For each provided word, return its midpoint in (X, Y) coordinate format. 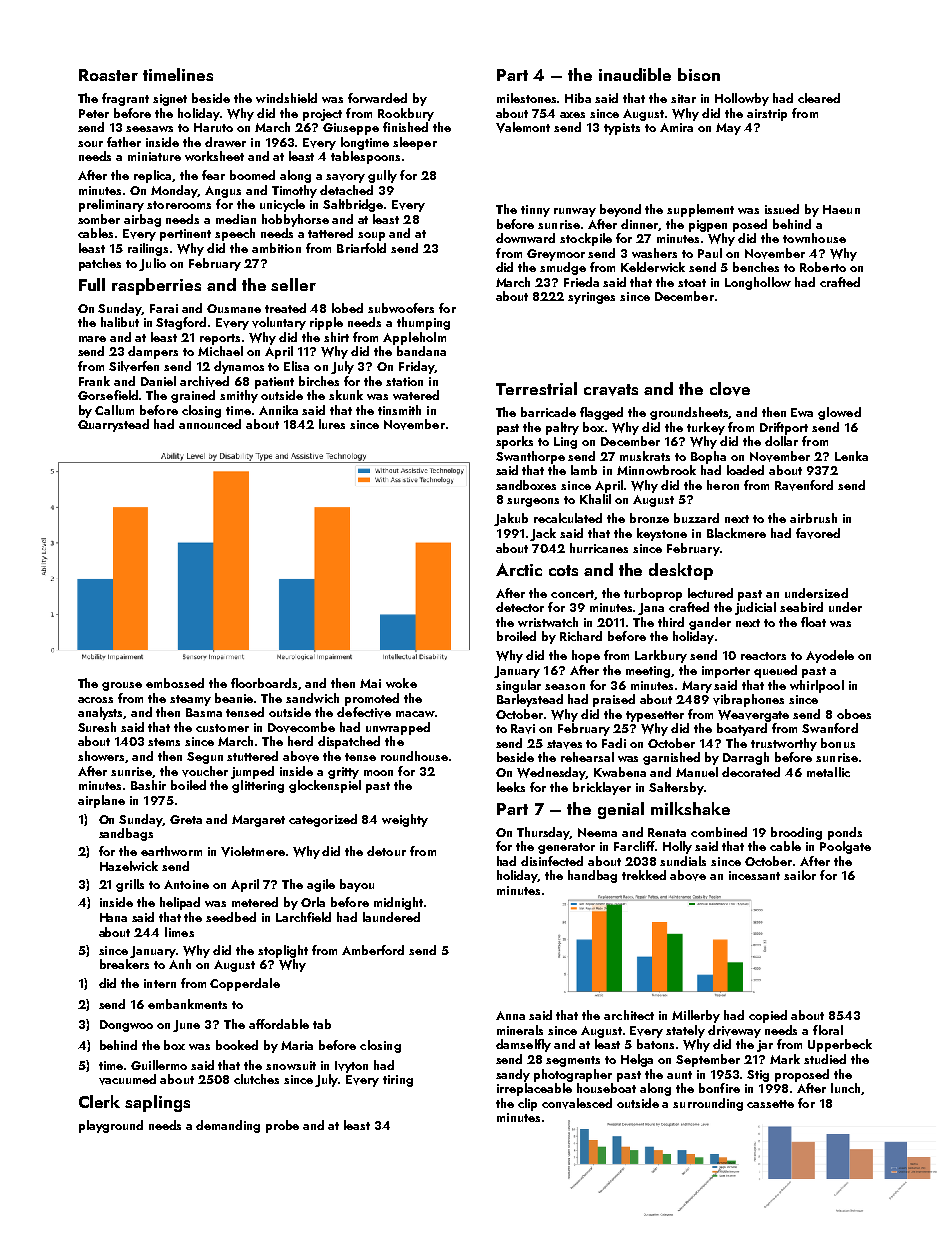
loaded (745, 470)
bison (699, 74)
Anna (510, 1015)
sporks (514, 442)
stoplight (283, 951)
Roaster (108, 75)
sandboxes (526, 485)
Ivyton (351, 1067)
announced (210, 424)
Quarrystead (113, 425)
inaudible (635, 74)
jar (765, 1046)
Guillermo (159, 1065)
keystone (662, 534)
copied (768, 1016)
